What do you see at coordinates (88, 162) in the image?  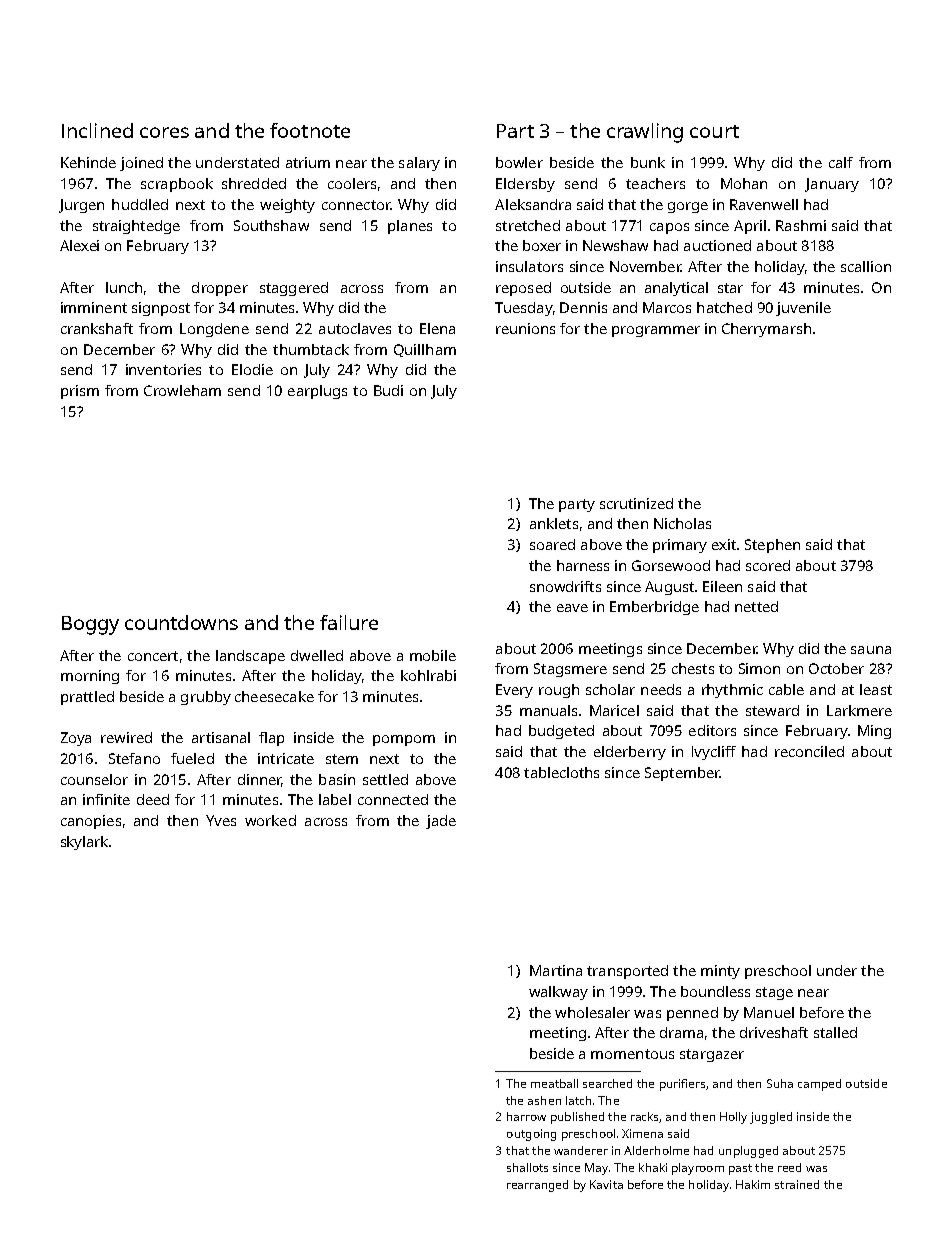 I see `Kehinde` at bounding box center [88, 162].
